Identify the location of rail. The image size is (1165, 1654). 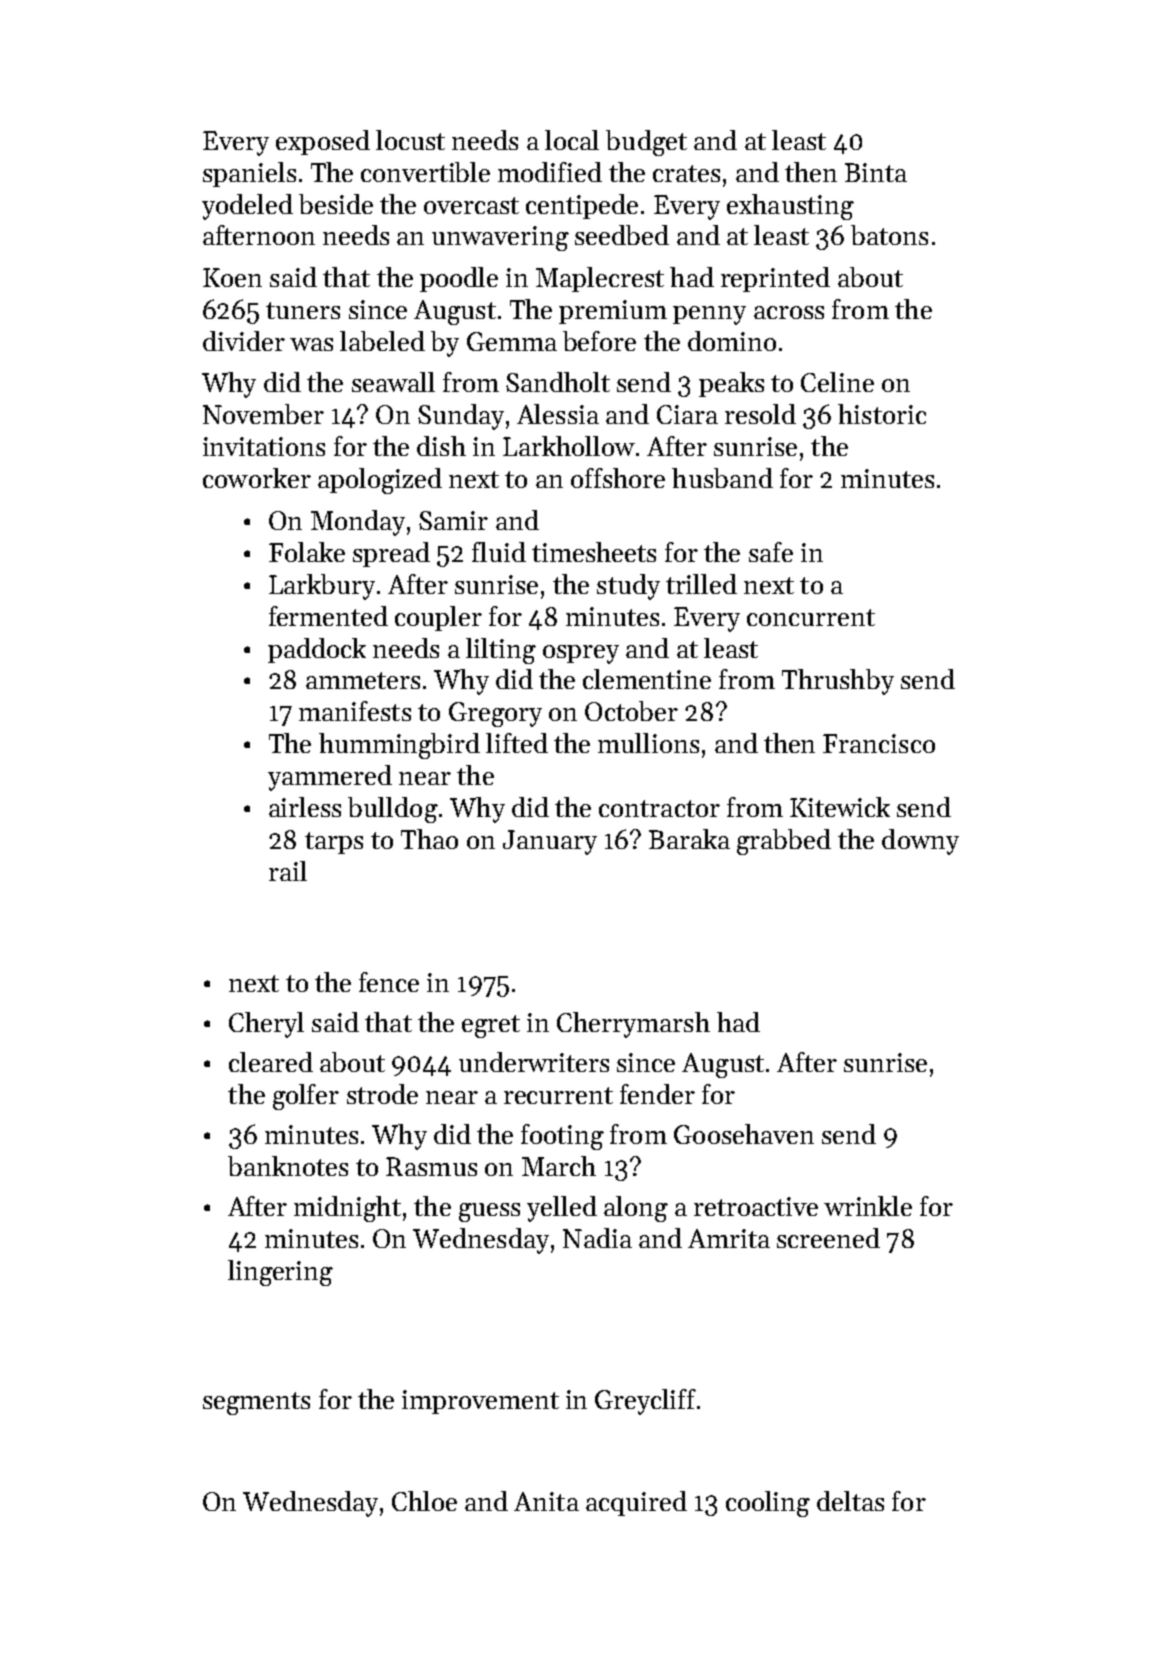
(288, 871).
